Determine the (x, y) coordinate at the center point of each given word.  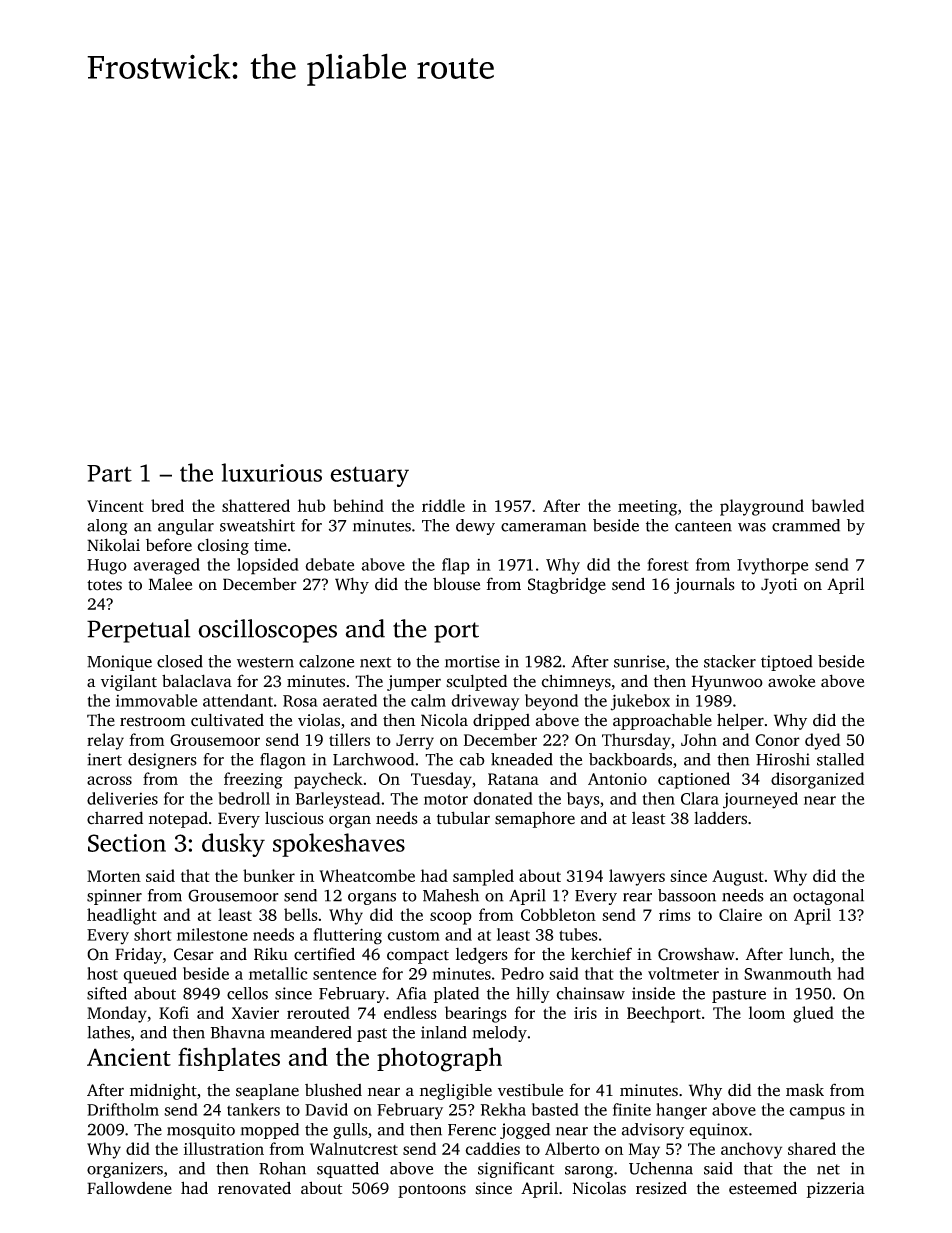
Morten (114, 876)
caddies (492, 1148)
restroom (152, 721)
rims (675, 915)
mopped (269, 1131)
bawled (837, 505)
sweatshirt (257, 525)
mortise (472, 661)
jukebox (640, 702)
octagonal (828, 897)
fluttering (347, 936)
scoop (451, 918)
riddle (443, 505)
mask (805, 1090)
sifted (107, 993)
